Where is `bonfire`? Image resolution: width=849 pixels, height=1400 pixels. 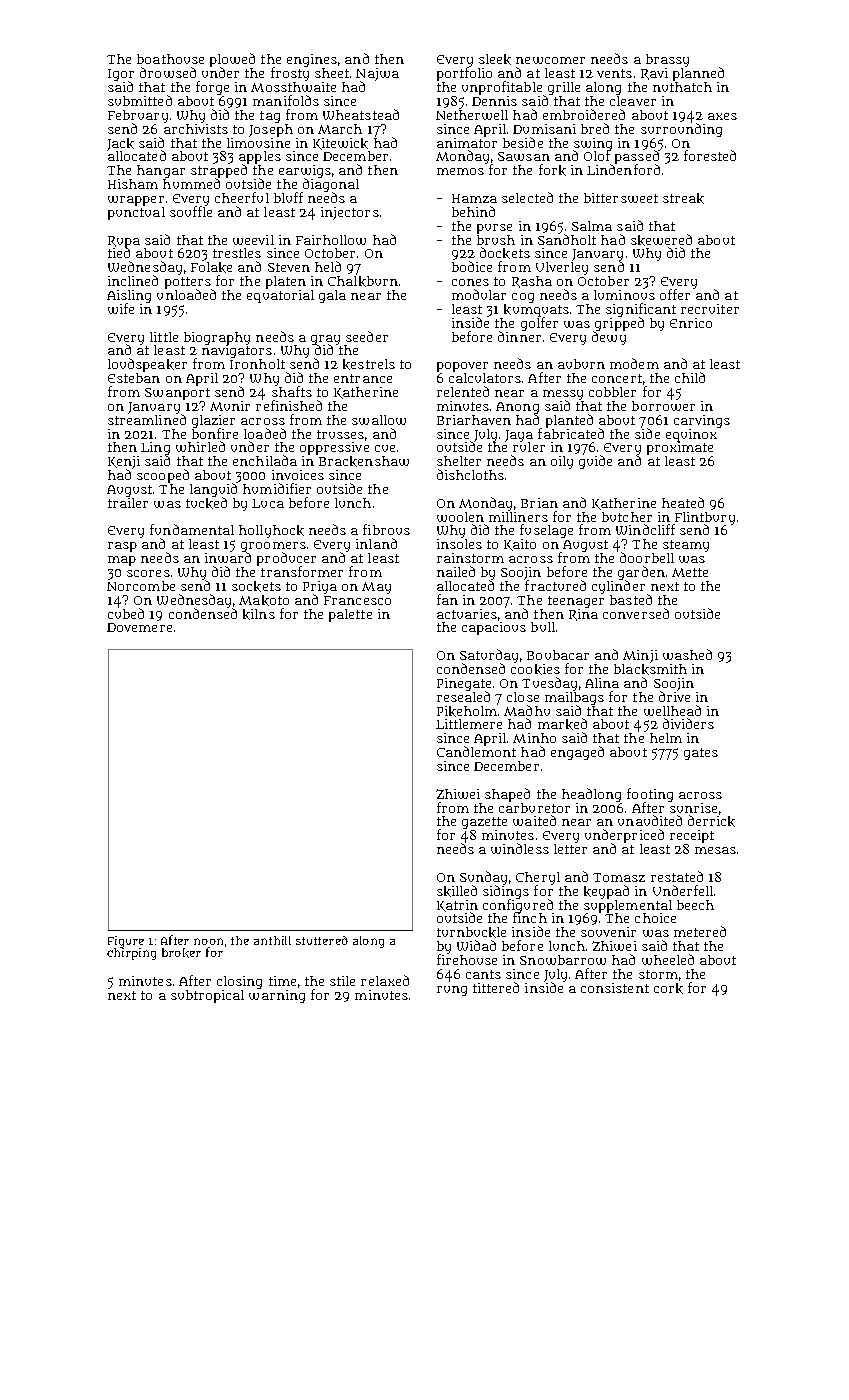 bonfire is located at coordinates (215, 433).
